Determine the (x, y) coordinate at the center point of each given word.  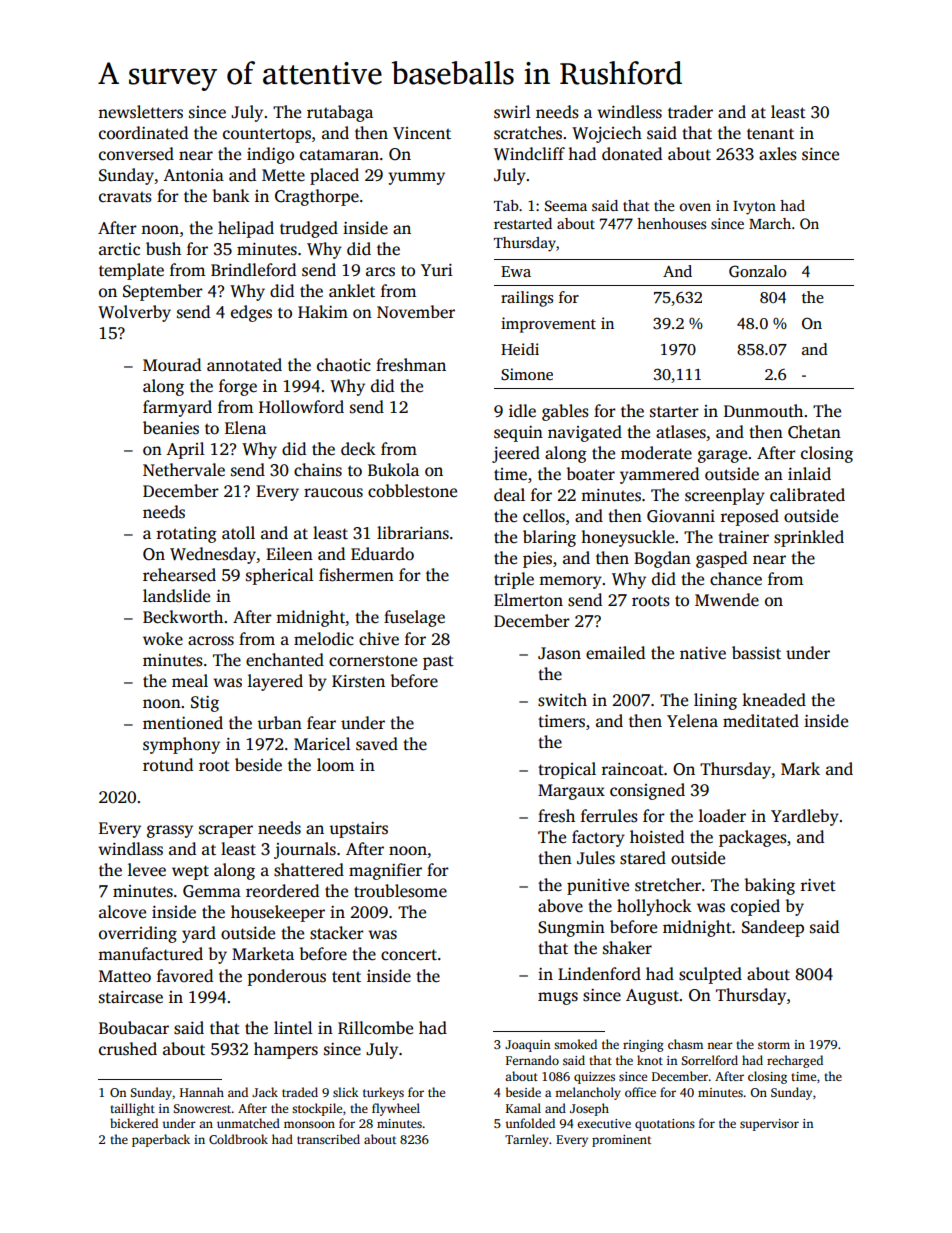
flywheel (396, 1109)
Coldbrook (238, 1139)
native (703, 653)
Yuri (437, 270)
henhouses (671, 223)
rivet (818, 885)
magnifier (385, 871)
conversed (136, 154)
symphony (181, 745)
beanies (171, 428)
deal (509, 495)
